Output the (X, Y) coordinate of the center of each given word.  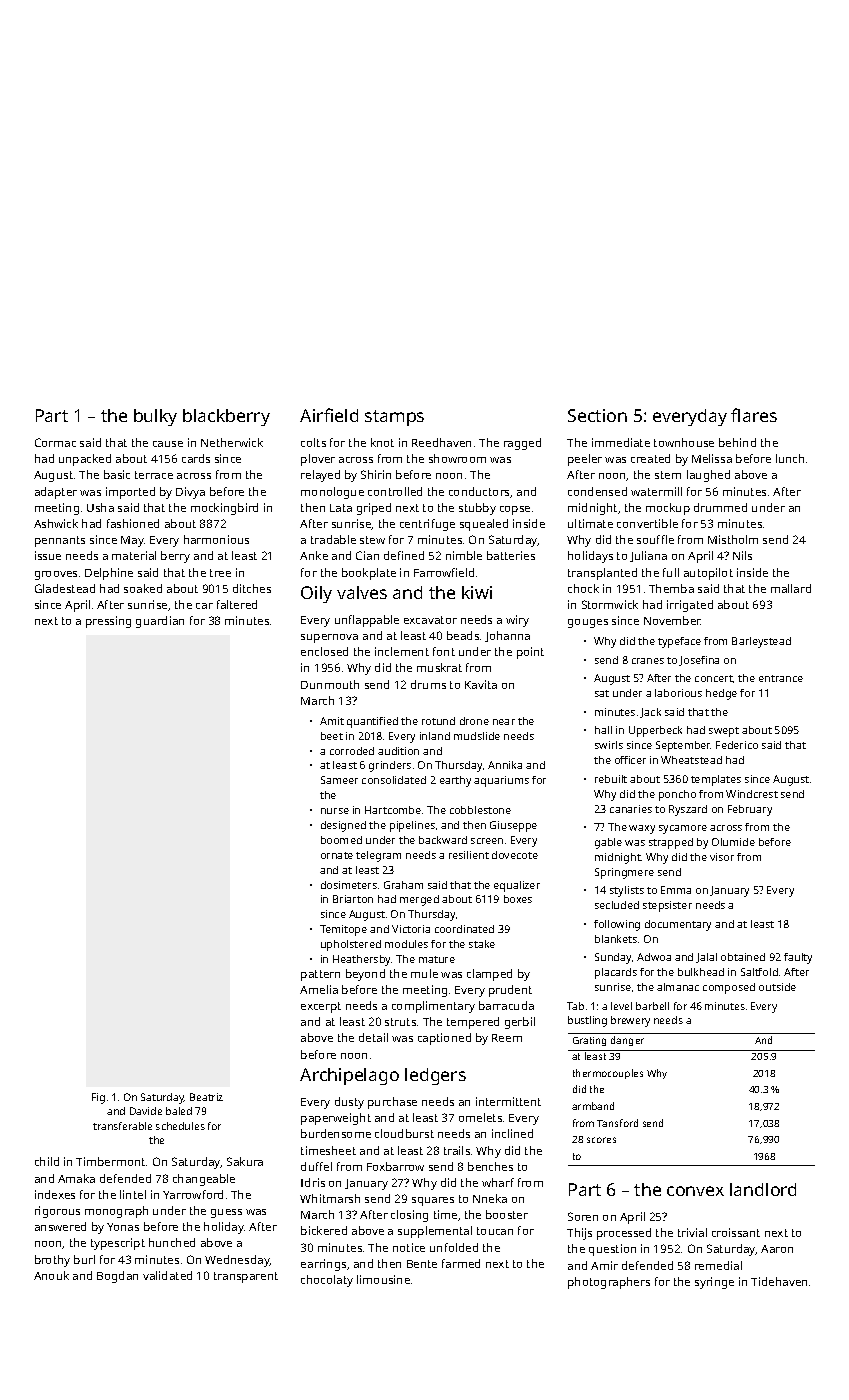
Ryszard (688, 810)
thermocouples (608, 1074)
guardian (160, 622)
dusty (349, 1103)
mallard (791, 588)
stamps (394, 418)
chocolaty (327, 1281)
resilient (469, 855)
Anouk (51, 1275)
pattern (320, 975)
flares (754, 415)
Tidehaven (779, 1281)
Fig (98, 1098)
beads (463, 635)
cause (168, 444)
